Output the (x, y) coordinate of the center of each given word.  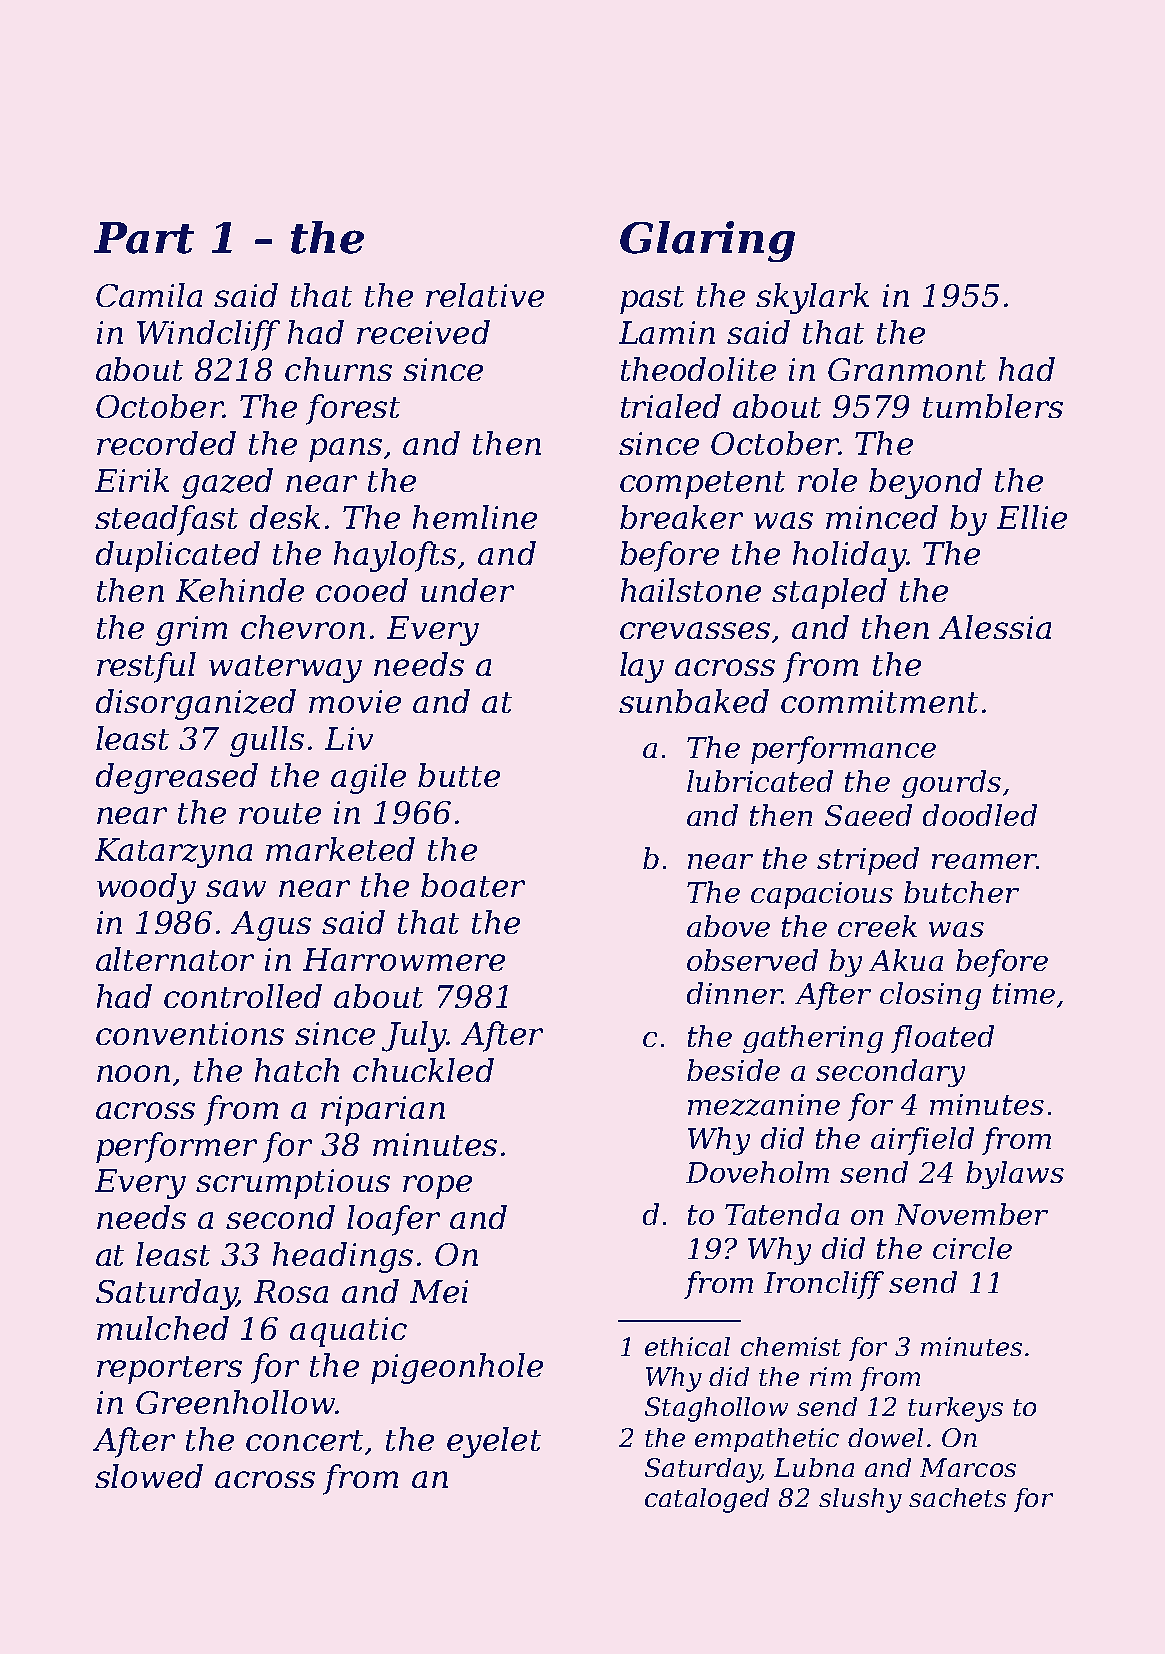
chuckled (423, 1070)
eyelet (494, 1442)
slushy (860, 1500)
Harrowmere (404, 959)
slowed (149, 1476)
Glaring (707, 241)
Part (144, 238)
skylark (812, 298)
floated (942, 1039)
